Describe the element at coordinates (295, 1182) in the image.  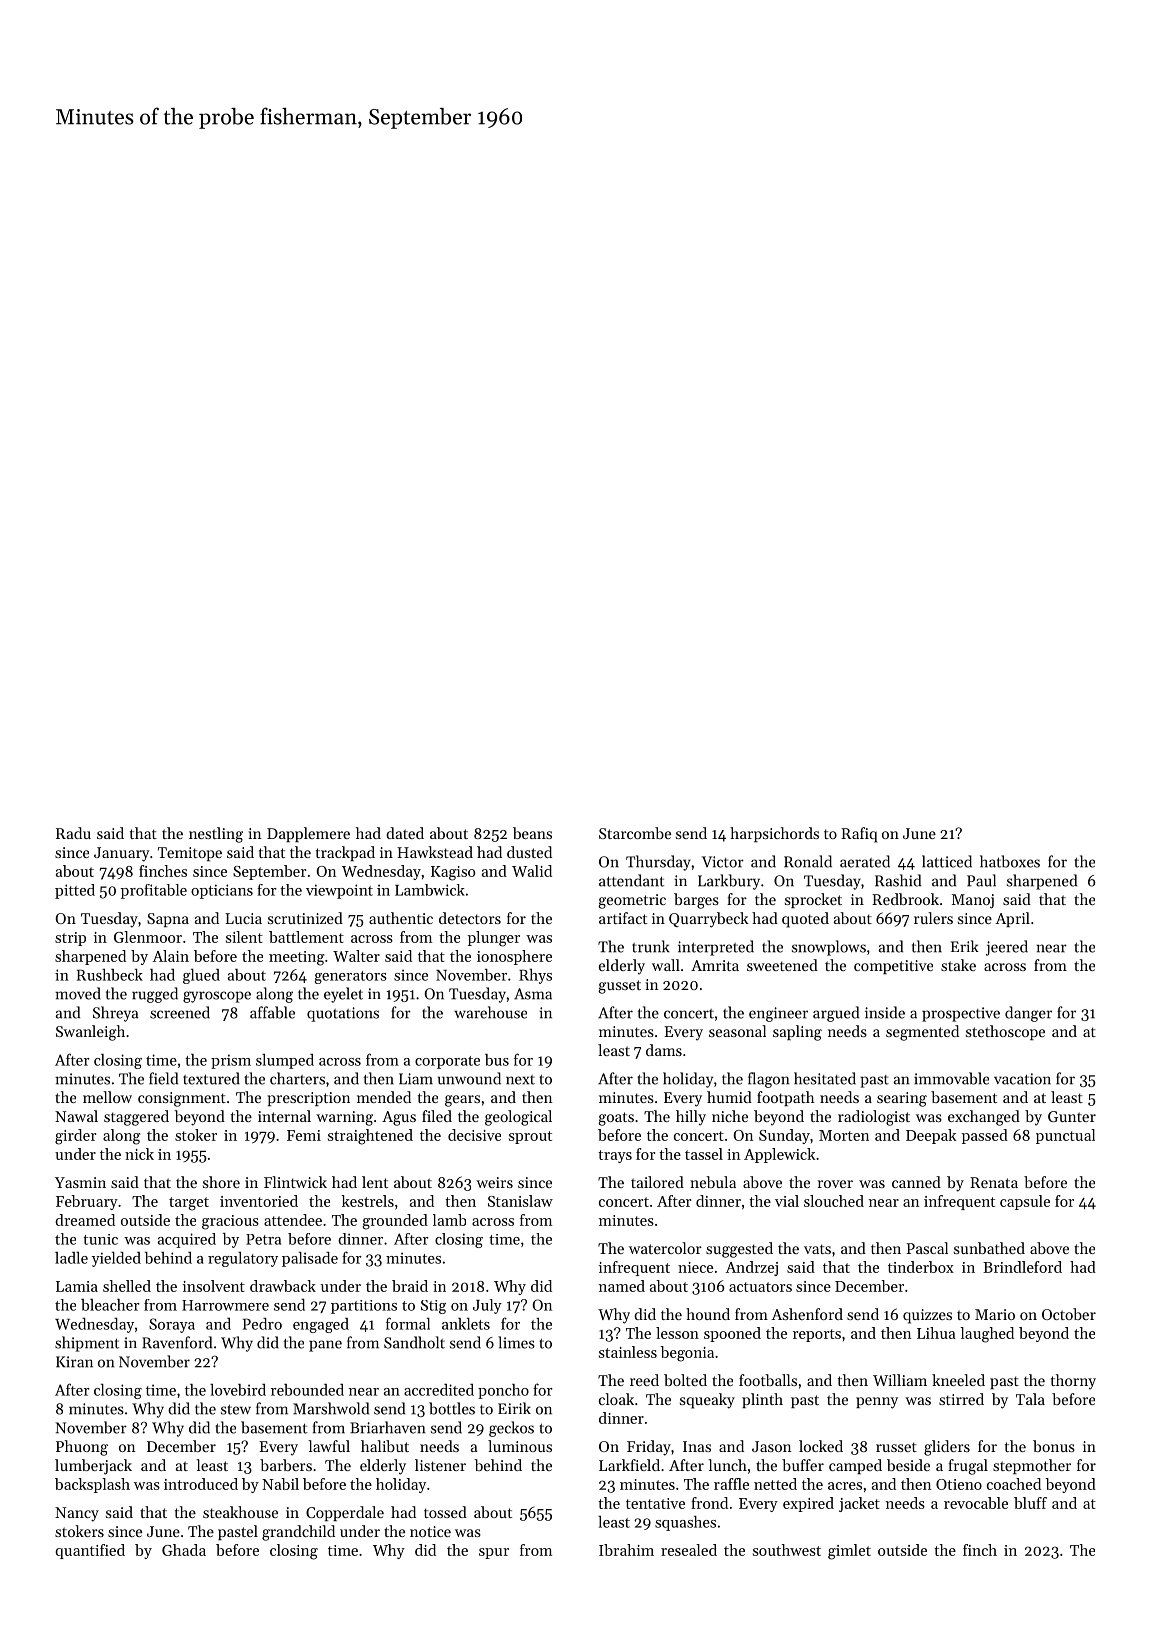
I see `Flintwick` at that location.
